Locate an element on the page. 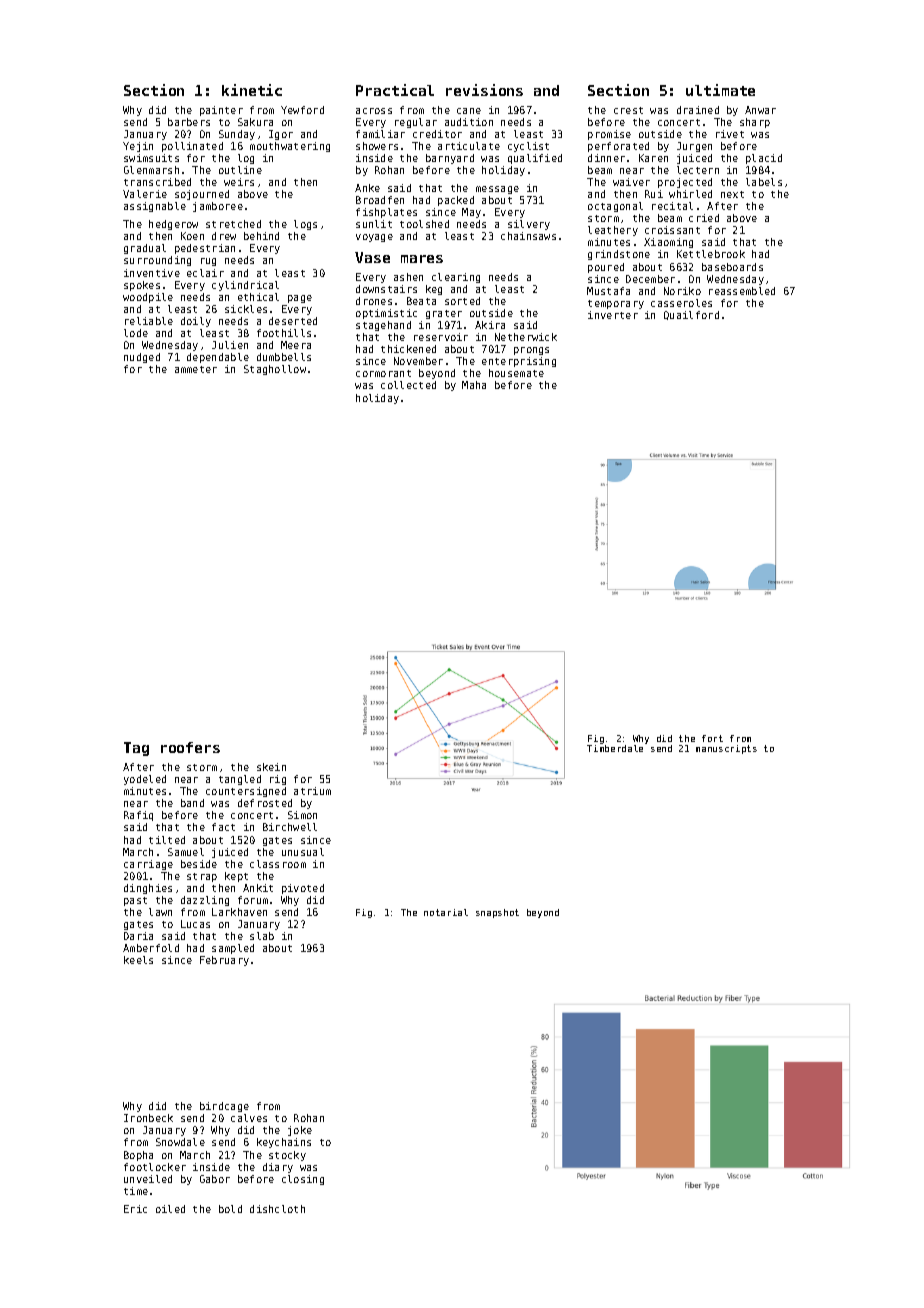 This page has height=1308, width=924. atrium is located at coordinates (312, 791).
